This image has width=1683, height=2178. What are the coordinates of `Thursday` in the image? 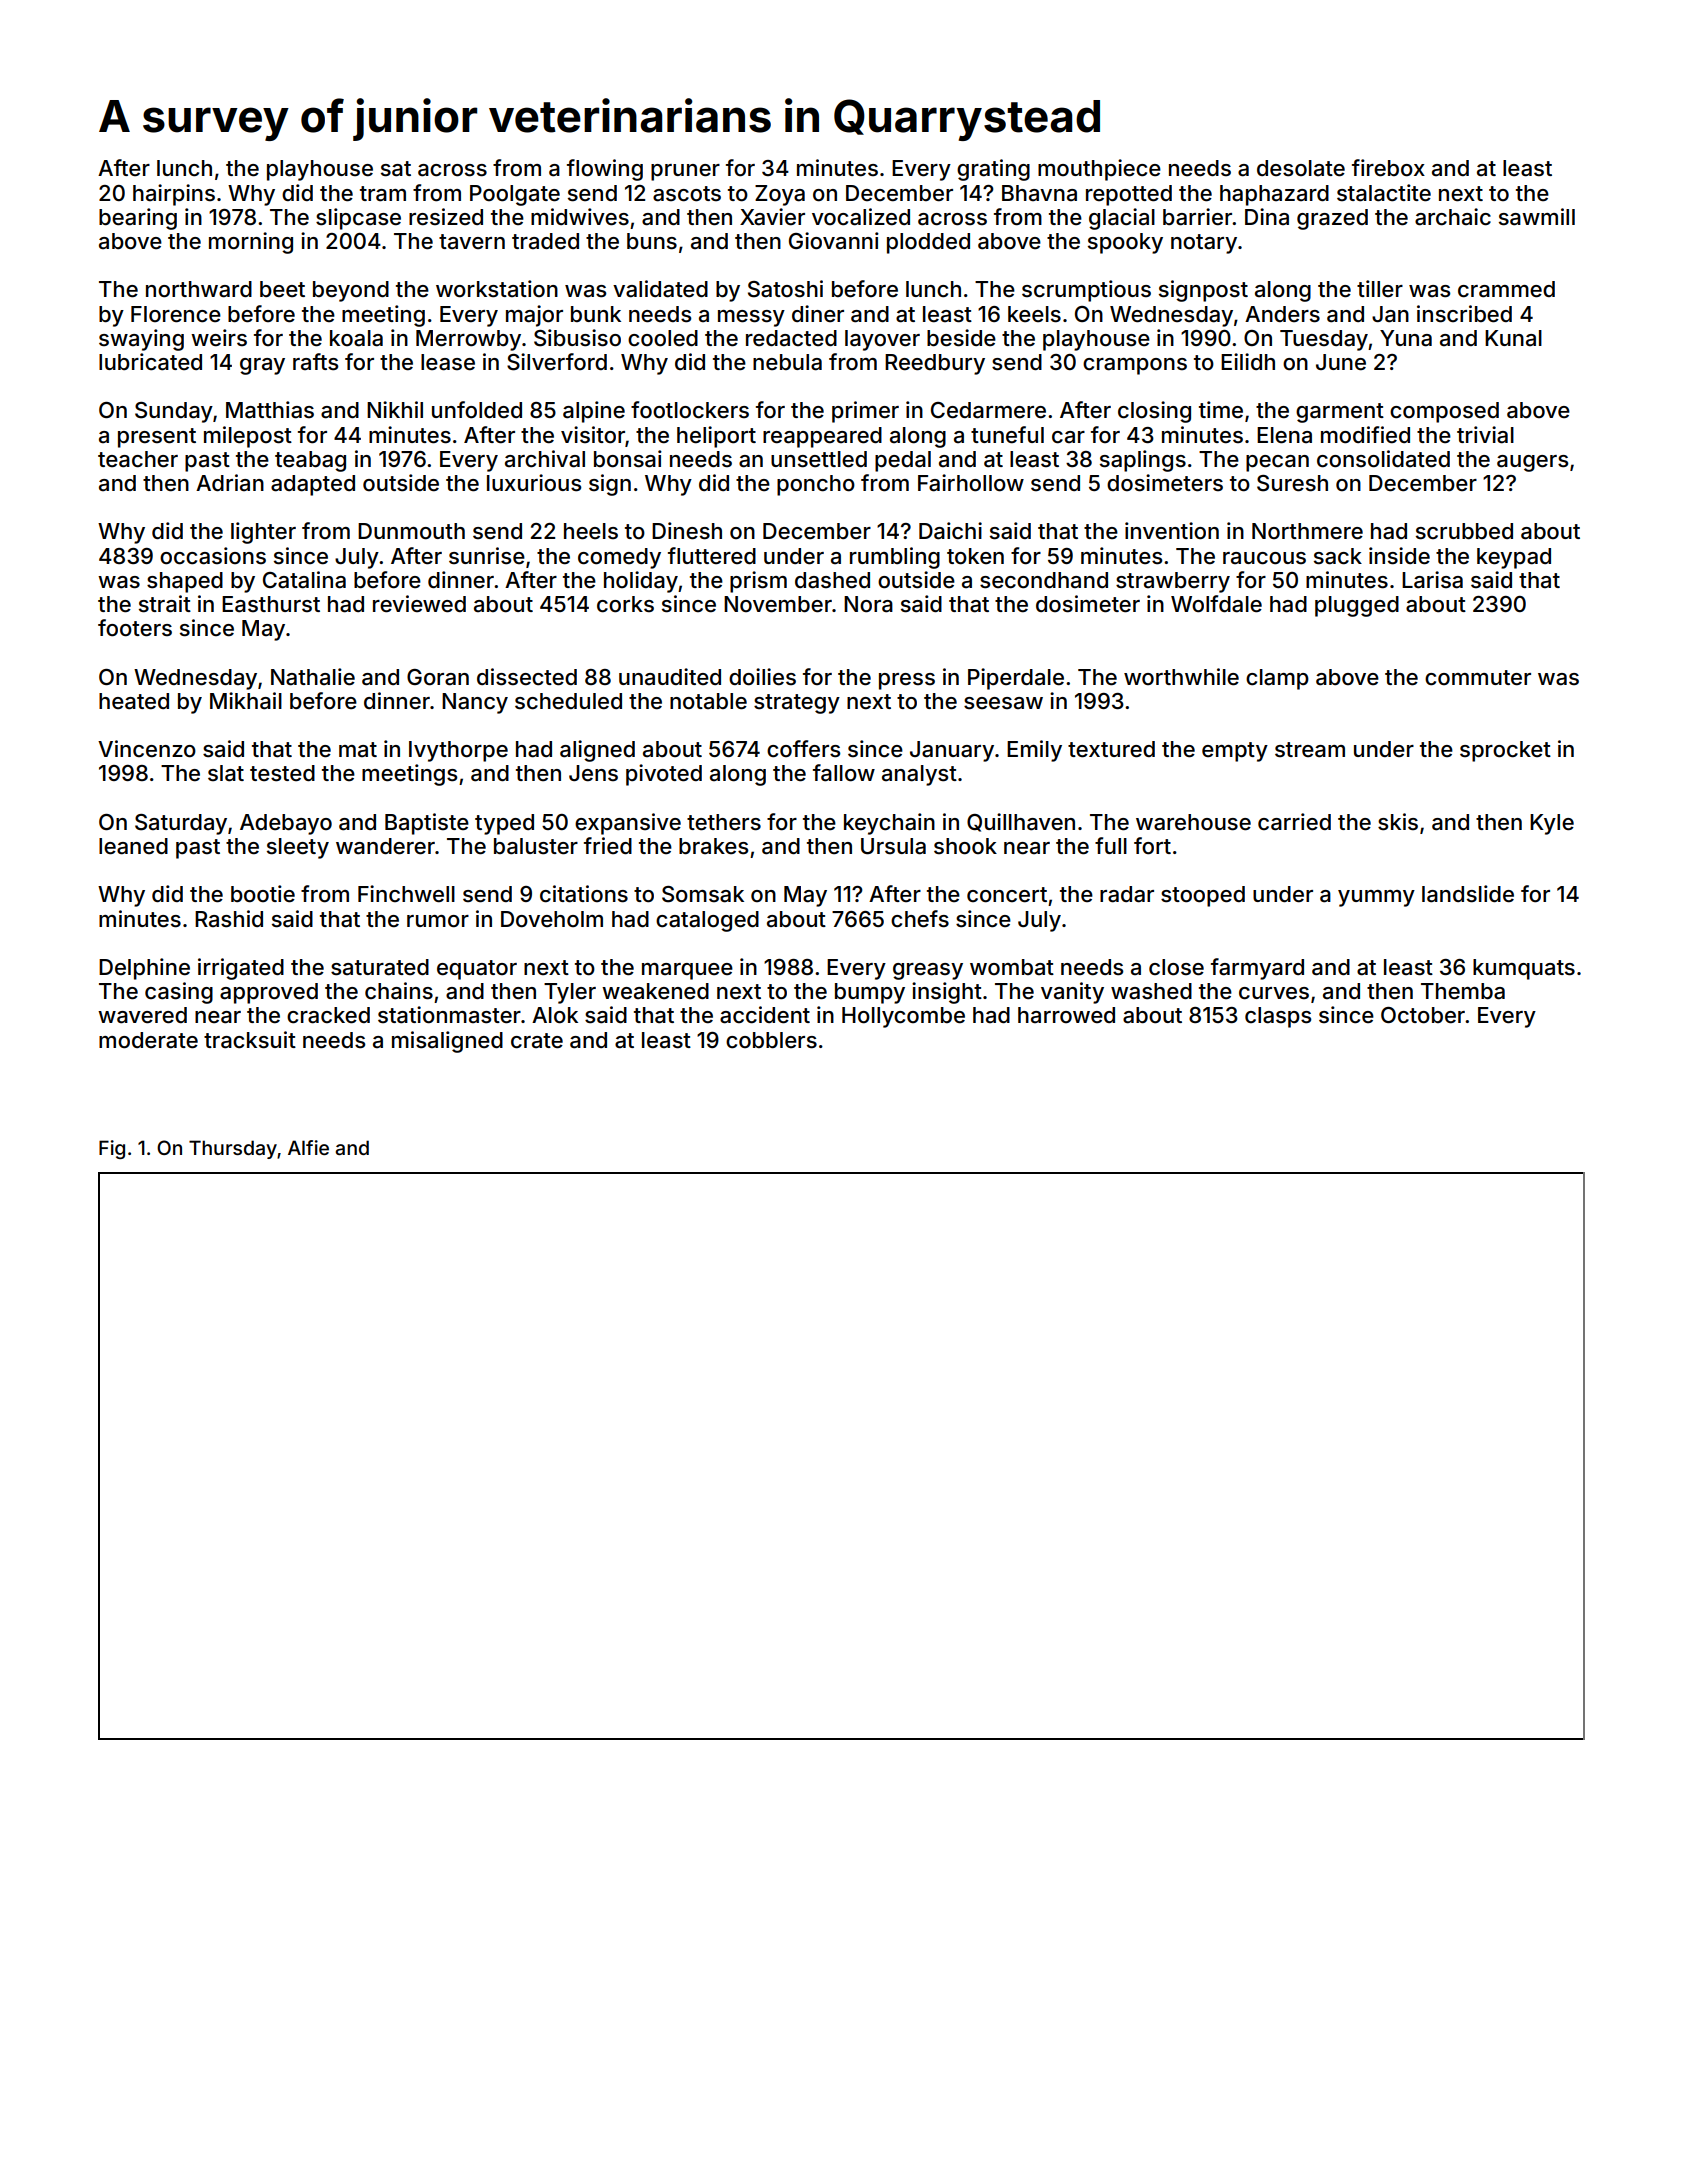 It's located at (233, 1149).
